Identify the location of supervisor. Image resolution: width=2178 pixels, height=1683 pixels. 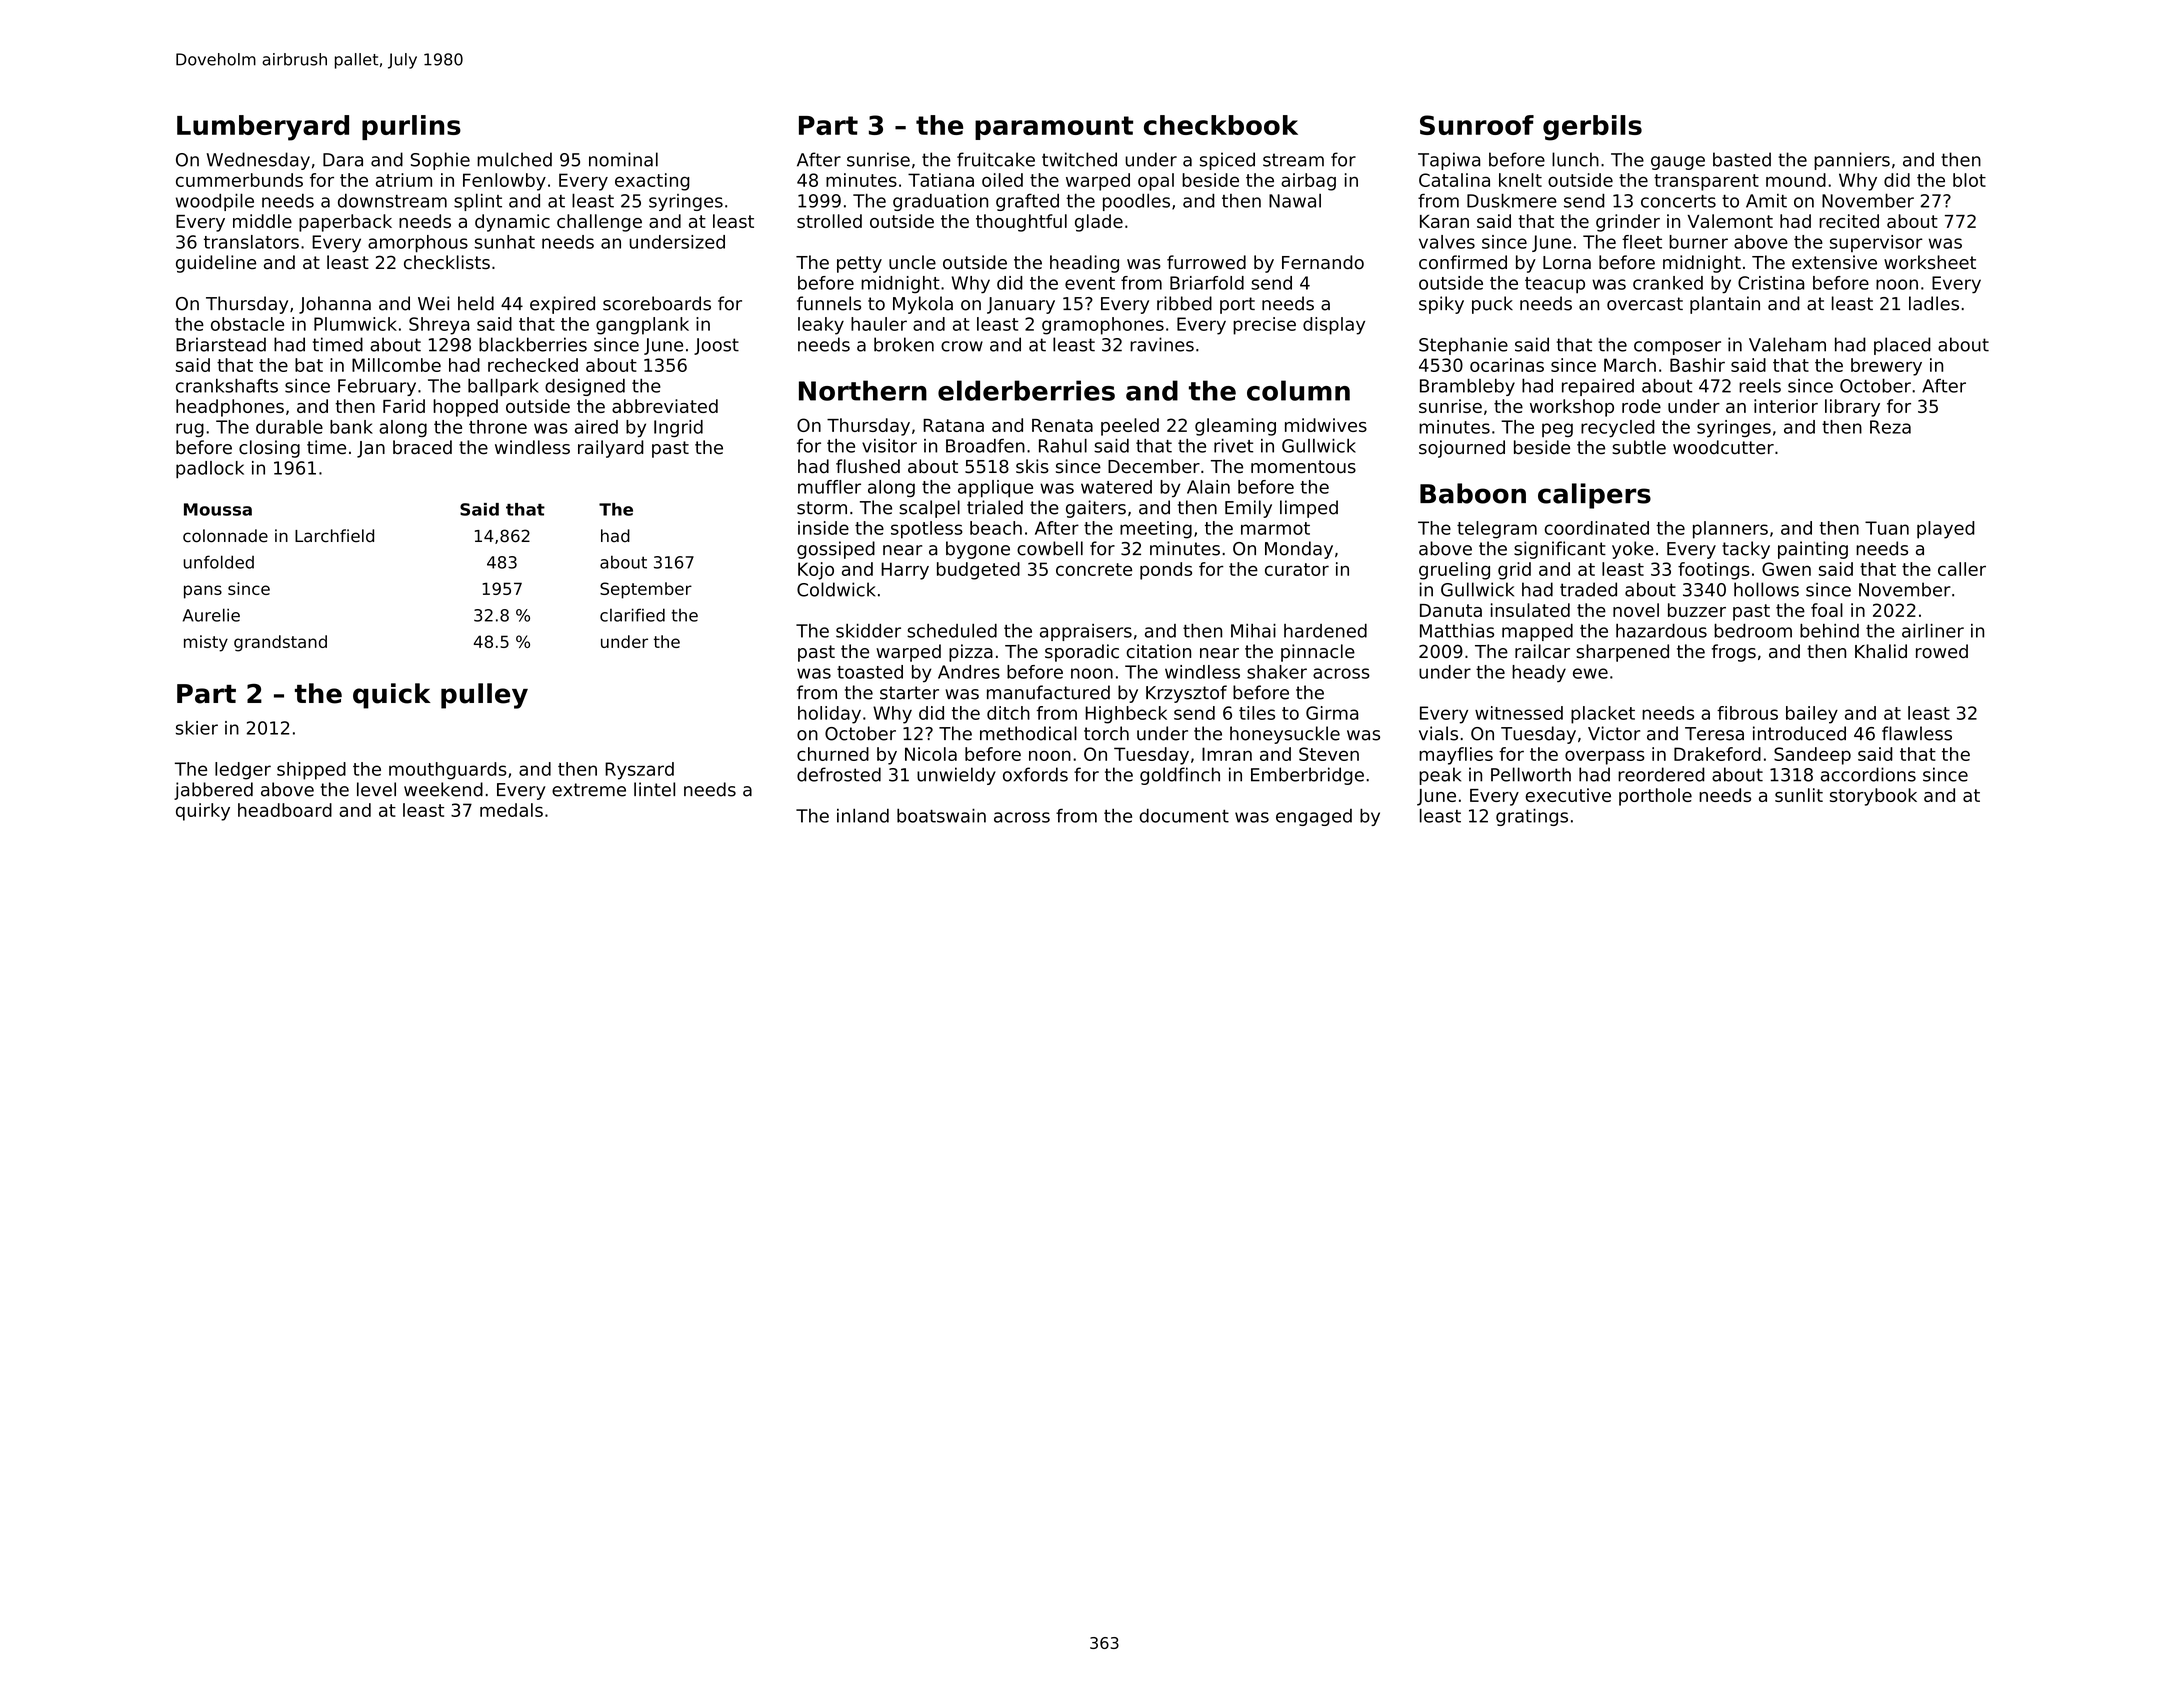
(1876, 243).
